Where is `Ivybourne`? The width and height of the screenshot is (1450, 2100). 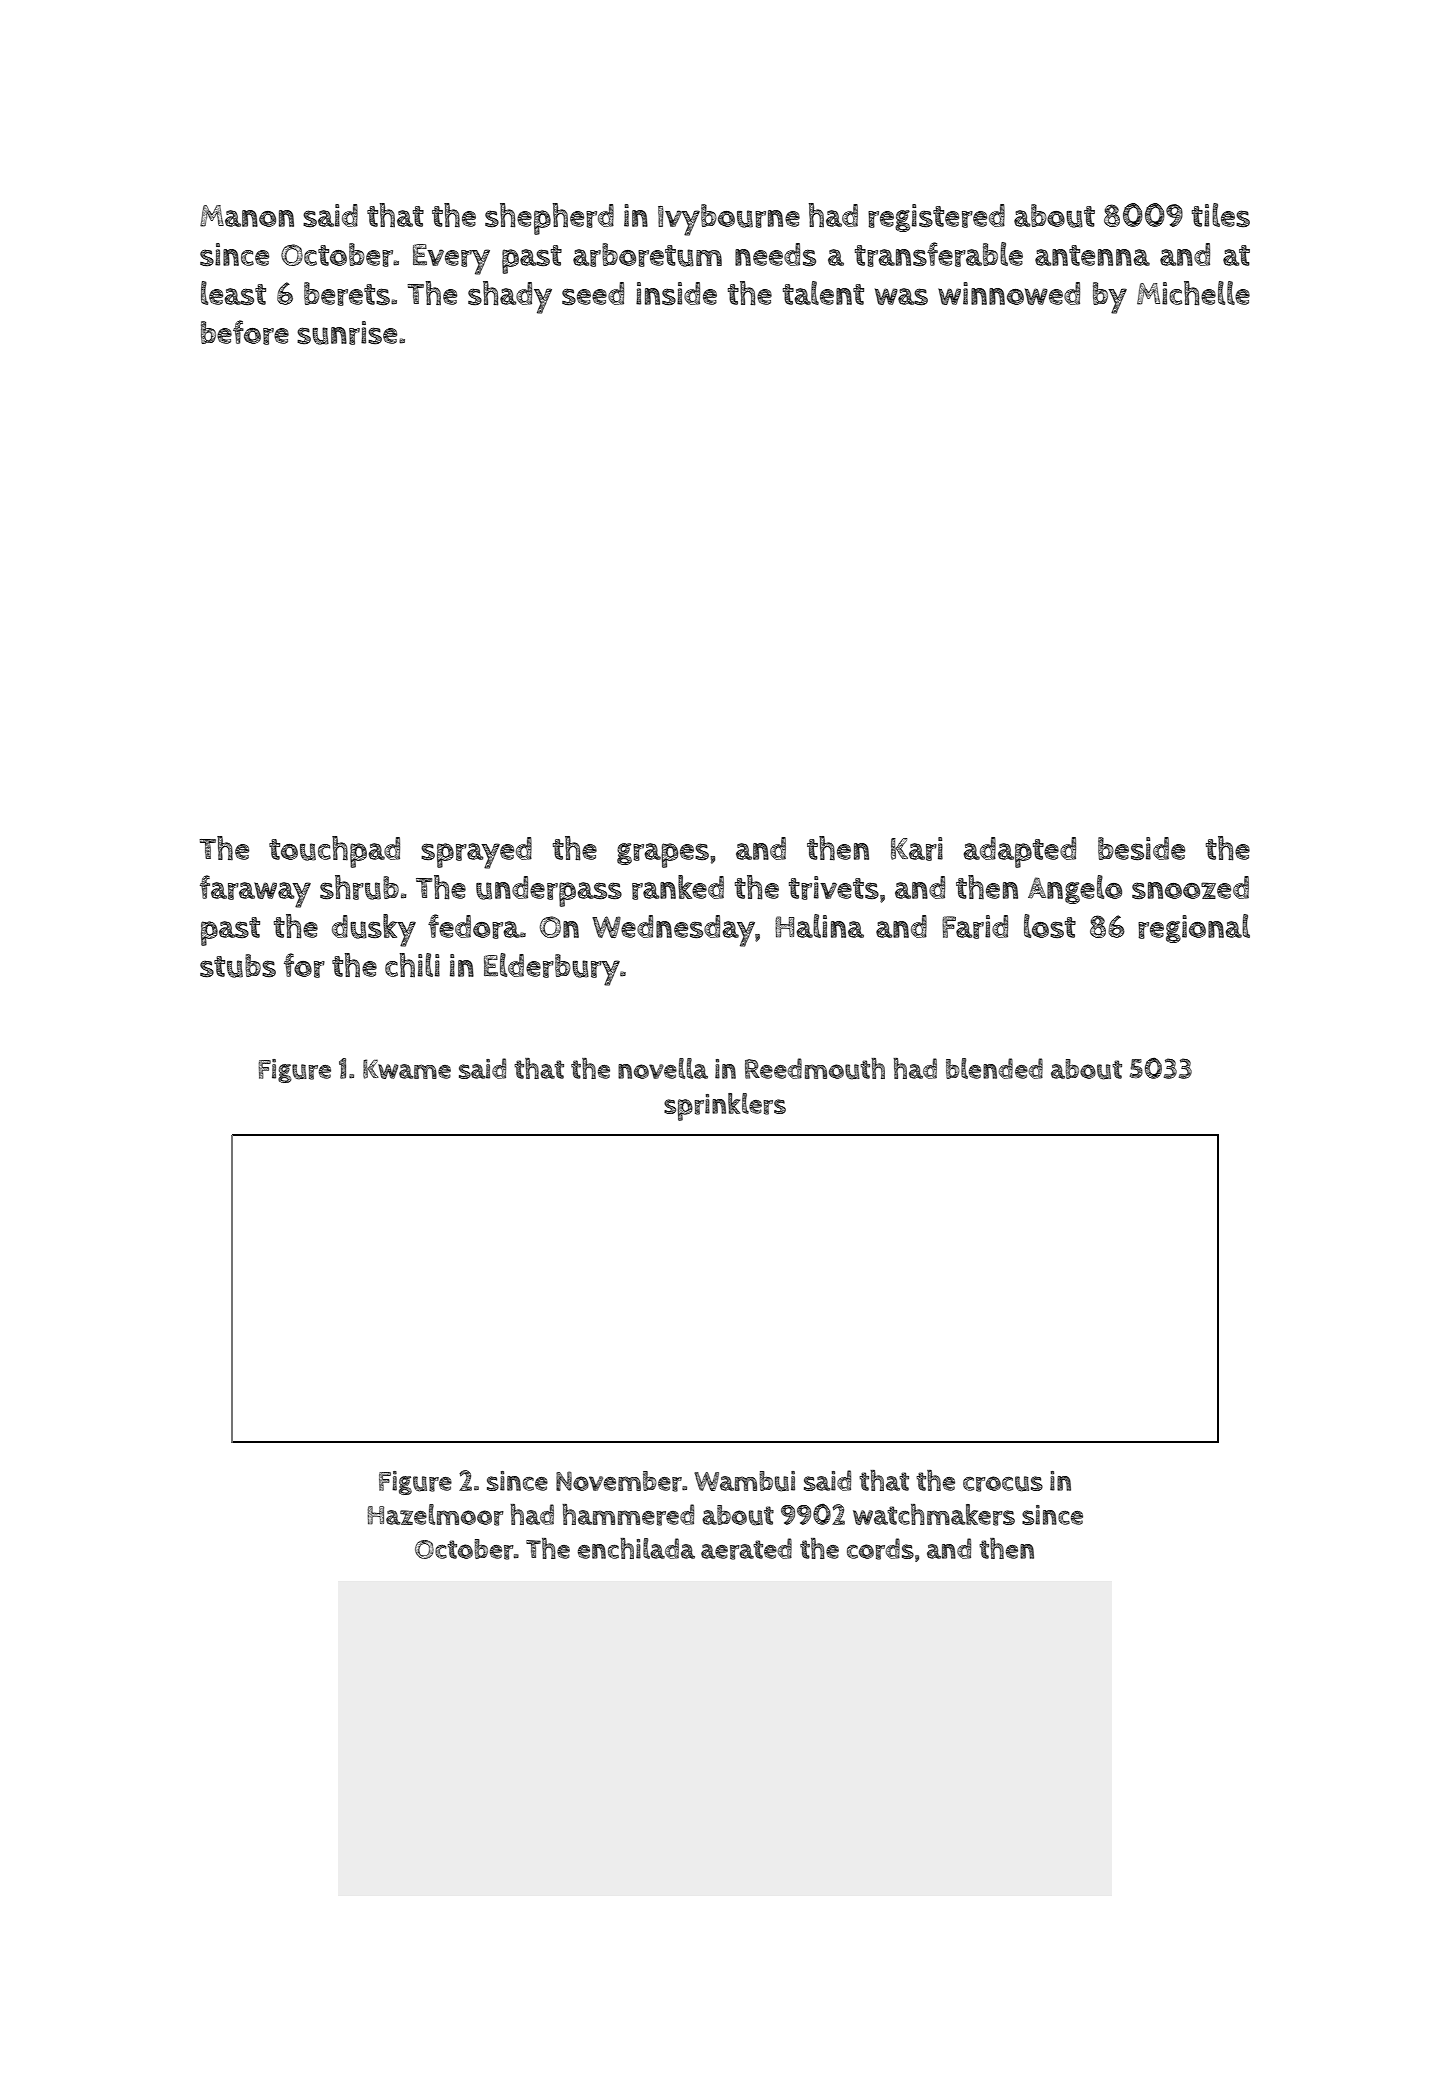
Ivybourne is located at coordinates (729, 220).
